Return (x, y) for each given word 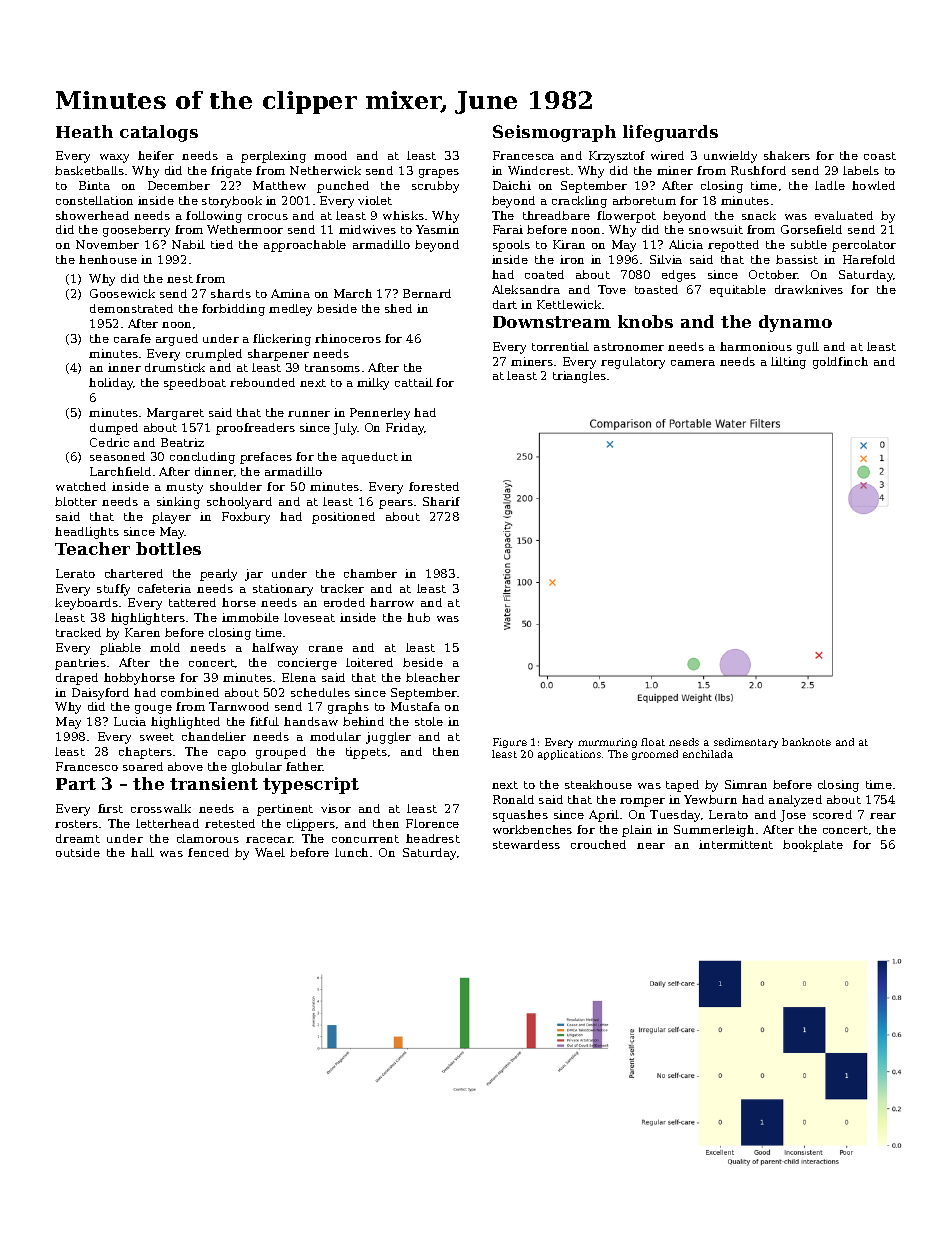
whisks (403, 215)
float (653, 742)
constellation (94, 200)
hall (142, 852)
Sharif (441, 501)
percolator (864, 246)
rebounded (262, 382)
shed (398, 308)
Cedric (109, 442)
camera (693, 363)
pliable (120, 649)
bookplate (813, 846)
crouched (598, 844)
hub (418, 617)
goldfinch (840, 363)
